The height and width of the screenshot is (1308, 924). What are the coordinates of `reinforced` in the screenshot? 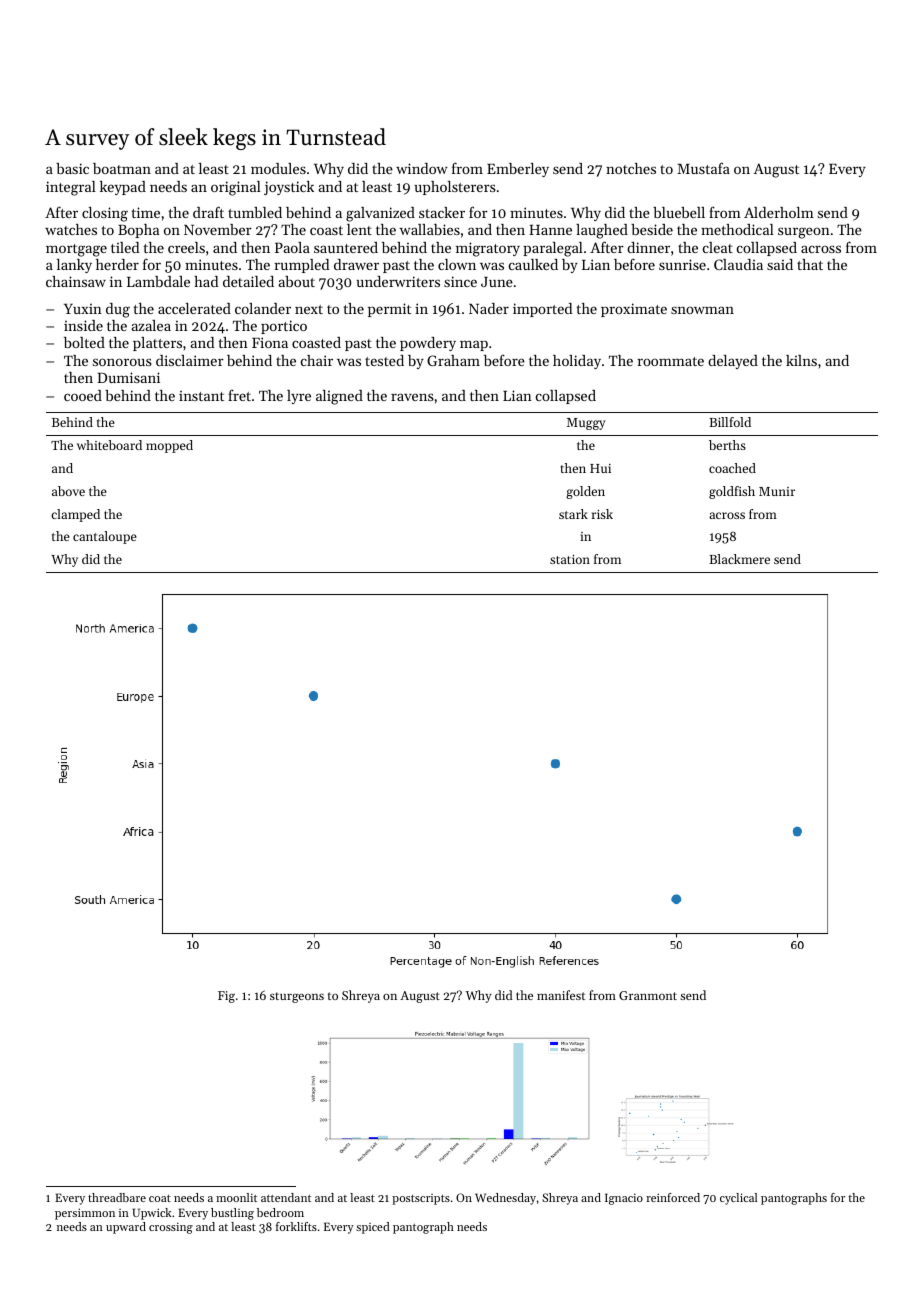 It's located at (673, 1197).
